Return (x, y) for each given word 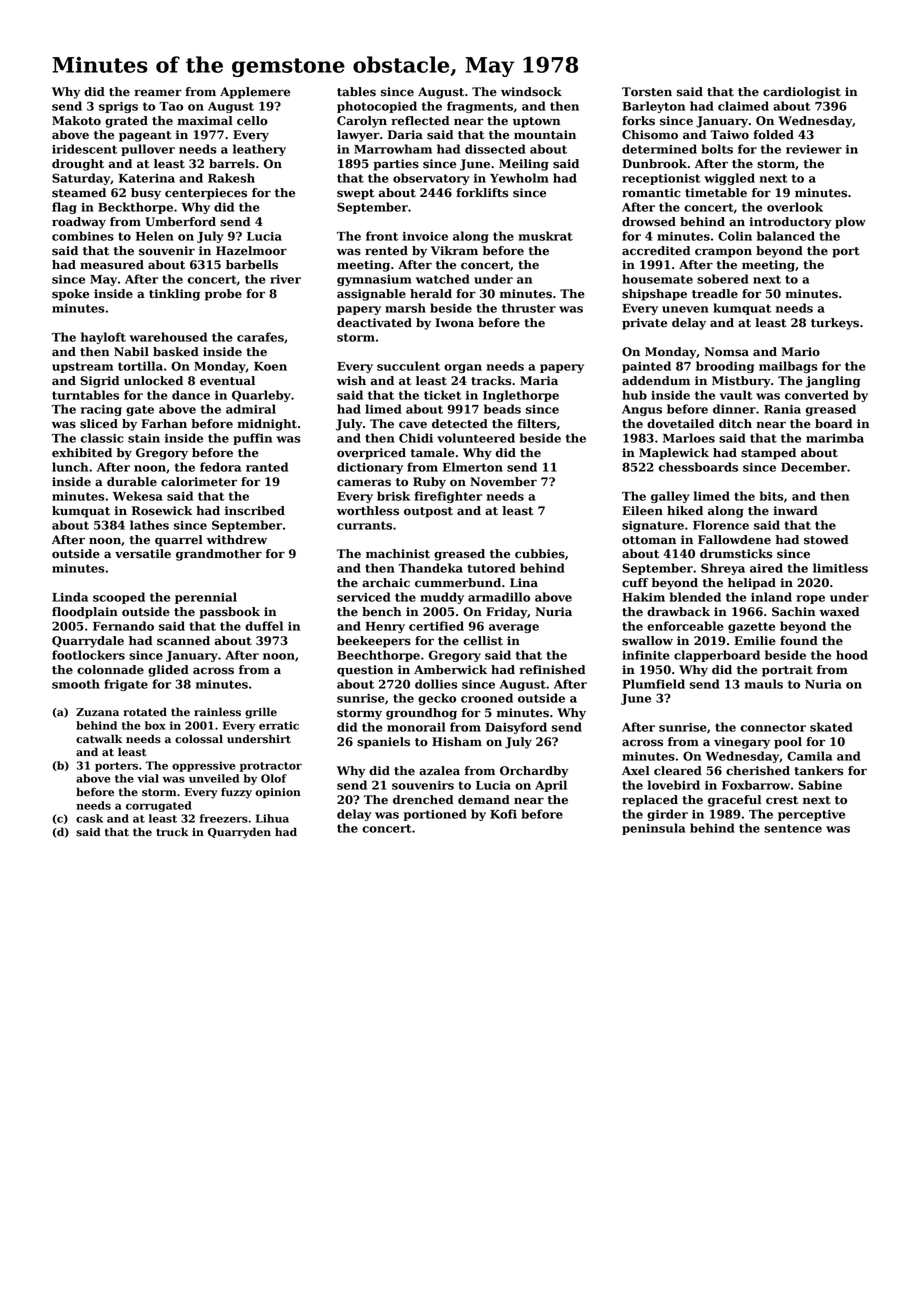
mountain (545, 135)
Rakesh (231, 178)
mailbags (788, 367)
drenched (423, 800)
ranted (267, 467)
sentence (793, 828)
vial (148, 778)
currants (364, 525)
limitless (840, 568)
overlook (795, 207)
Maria (539, 380)
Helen (155, 236)
